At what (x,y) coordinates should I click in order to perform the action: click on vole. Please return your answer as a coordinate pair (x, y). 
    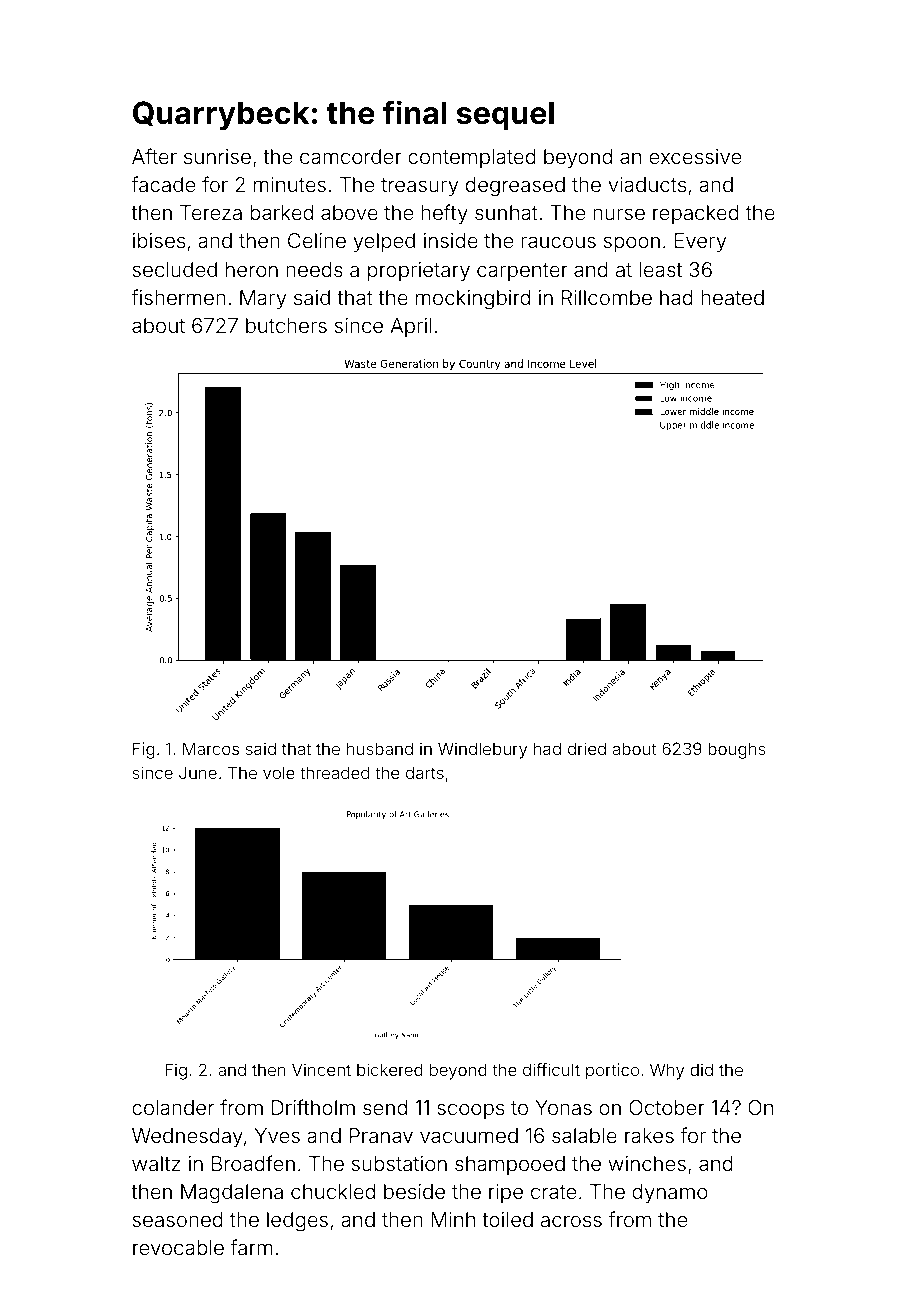
    Looking at the image, I should click on (279, 772).
